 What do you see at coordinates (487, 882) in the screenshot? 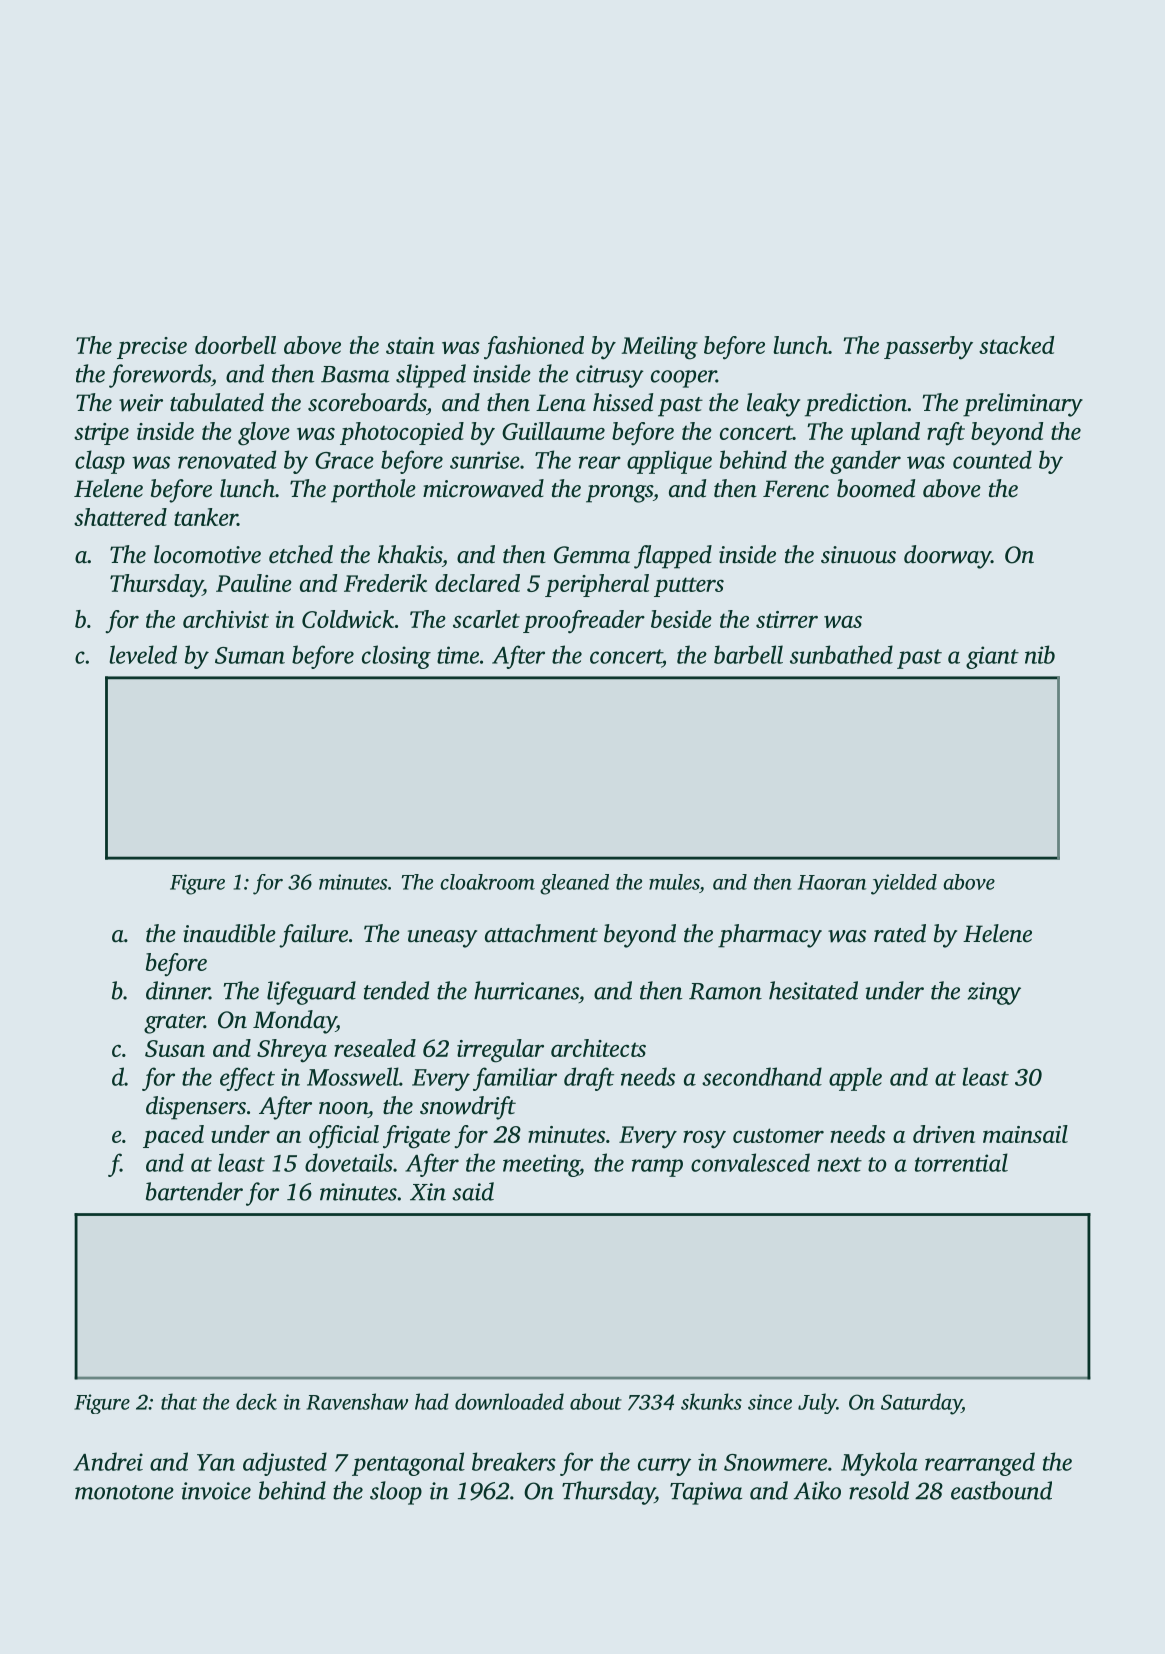
I see `cloakroom` at bounding box center [487, 882].
